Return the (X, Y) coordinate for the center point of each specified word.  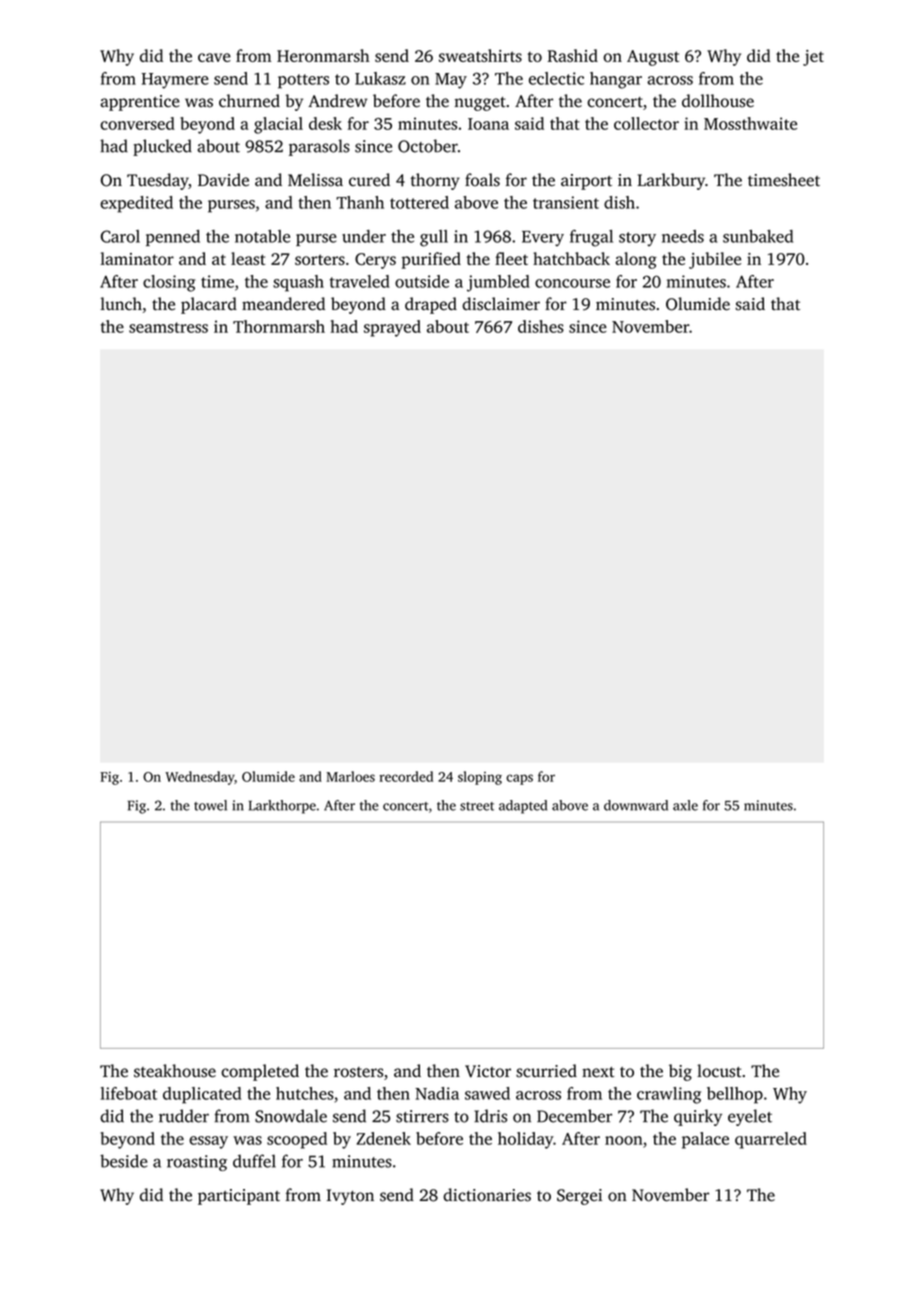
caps (519, 779)
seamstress (168, 327)
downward (636, 805)
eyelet (750, 1117)
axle (685, 805)
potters (303, 81)
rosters (358, 1072)
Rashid (573, 55)
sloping (480, 778)
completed (260, 1072)
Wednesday (200, 778)
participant (239, 1197)
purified (431, 260)
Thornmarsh (279, 326)
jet (813, 58)
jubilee (715, 260)
